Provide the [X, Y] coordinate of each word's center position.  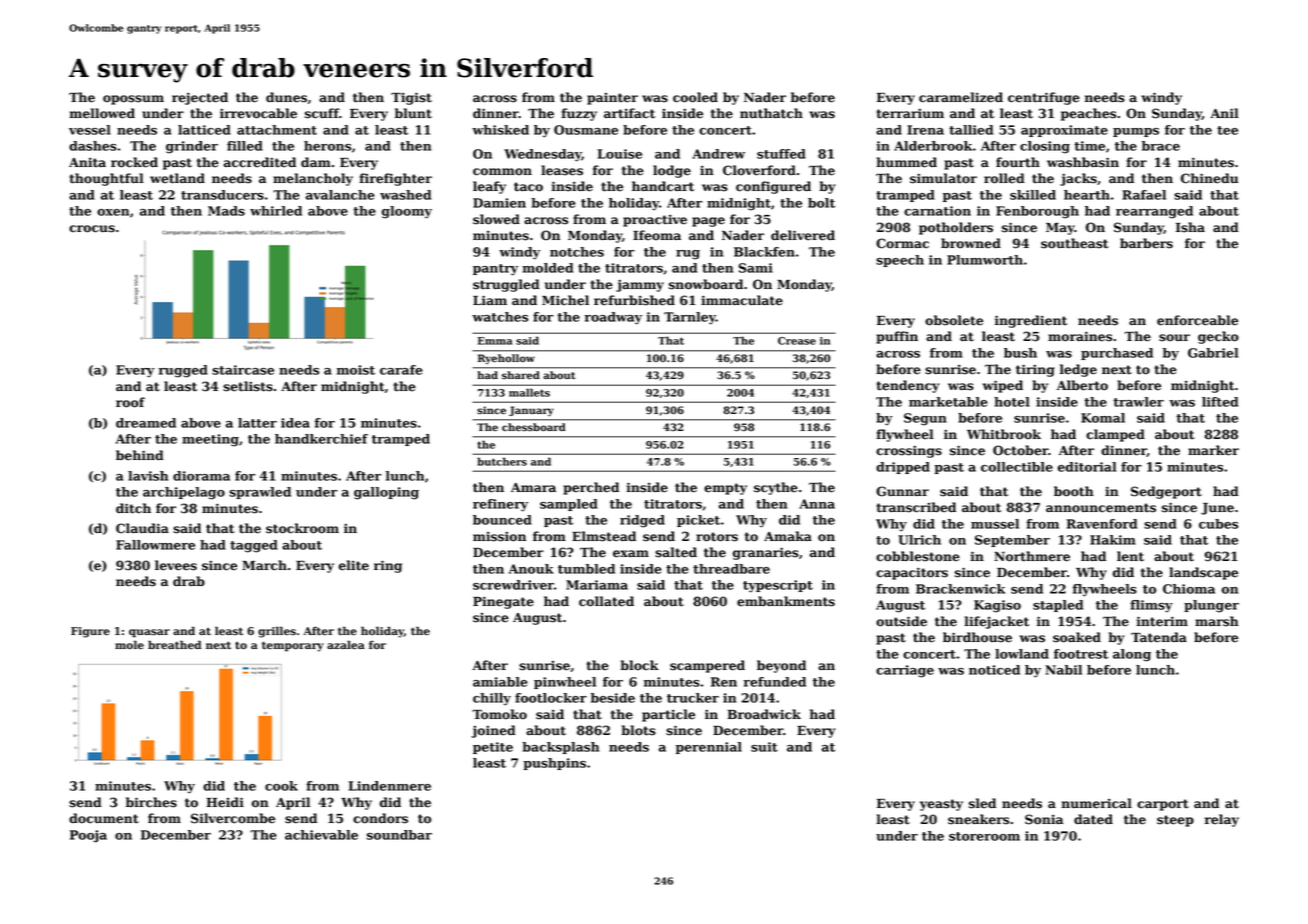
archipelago [184, 493]
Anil [1224, 113]
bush [1020, 353]
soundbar [399, 835]
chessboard [534, 427]
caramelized [961, 97]
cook [281, 786]
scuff [322, 113]
